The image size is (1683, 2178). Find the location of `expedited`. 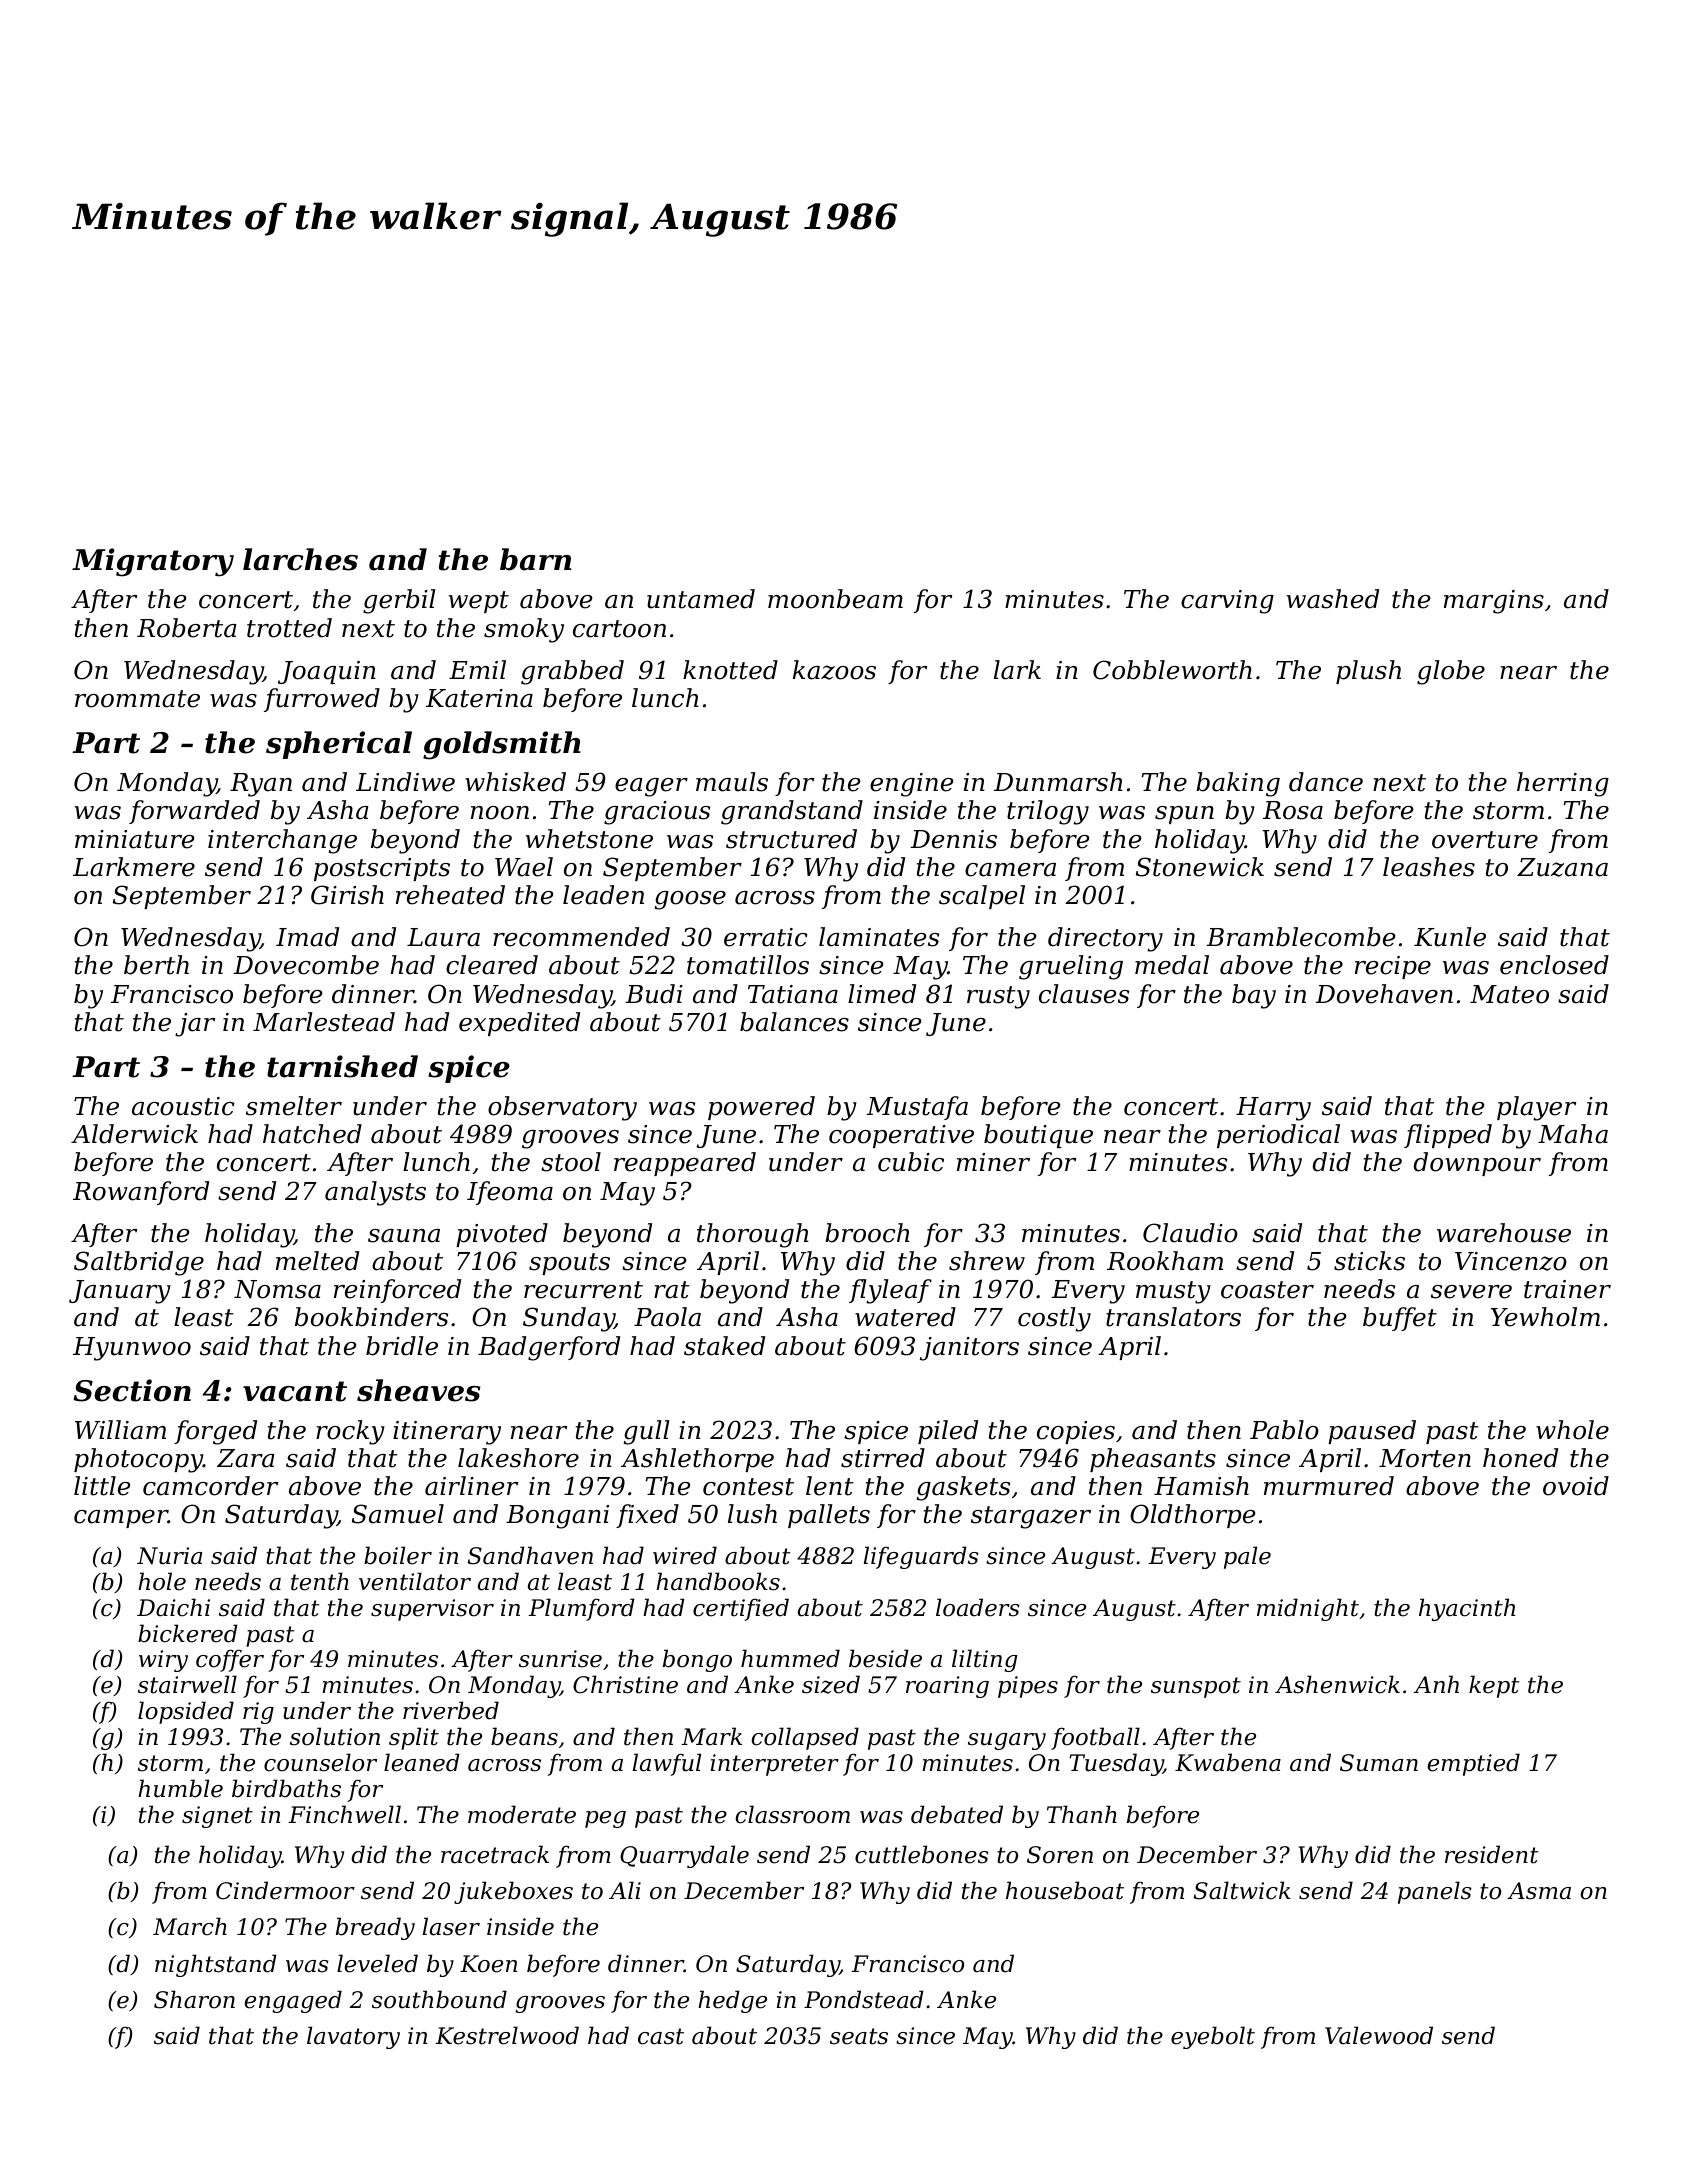

expedited is located at coordinates (519, 1024).
